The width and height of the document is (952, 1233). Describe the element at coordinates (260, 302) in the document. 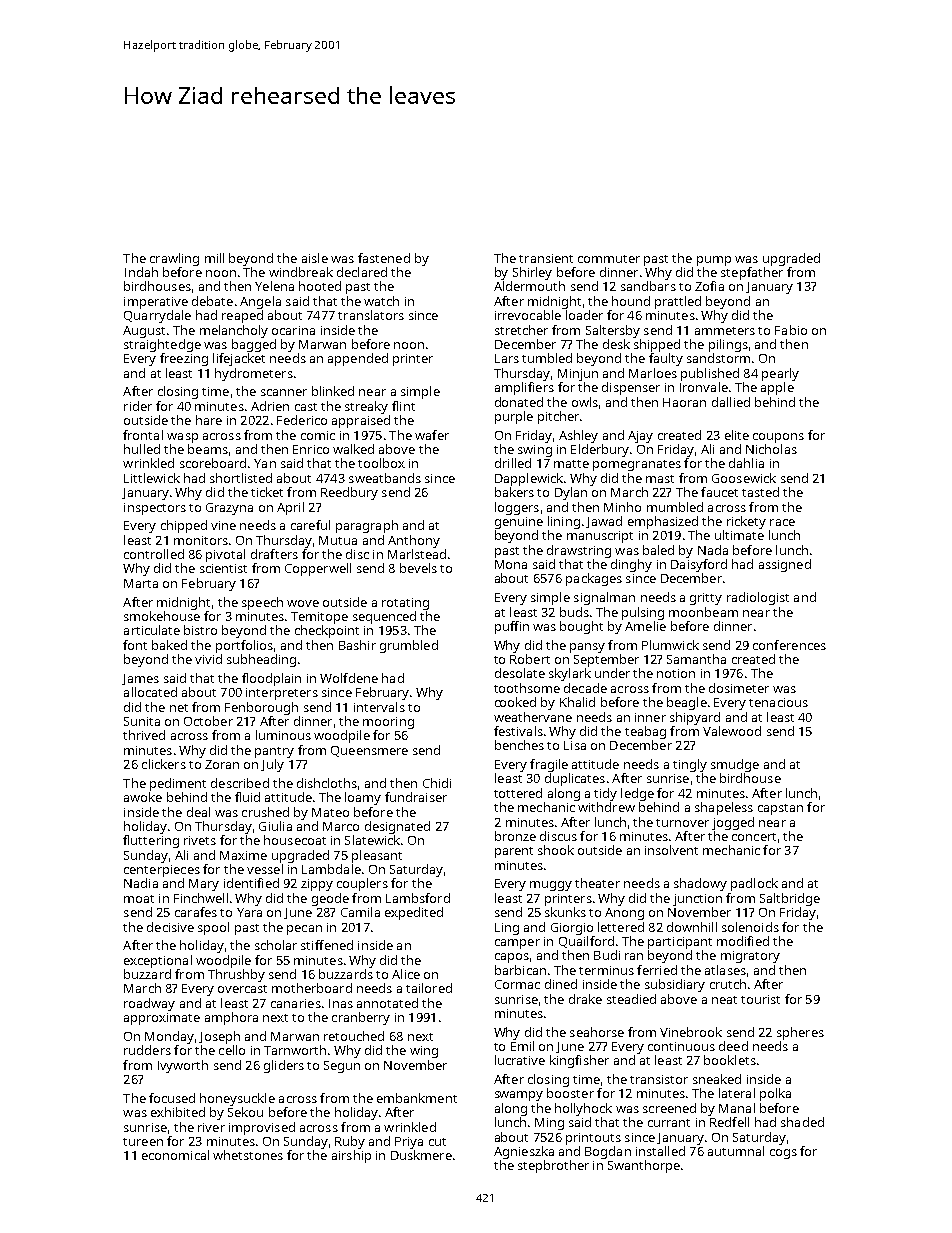

I see `Angela` at that location.
